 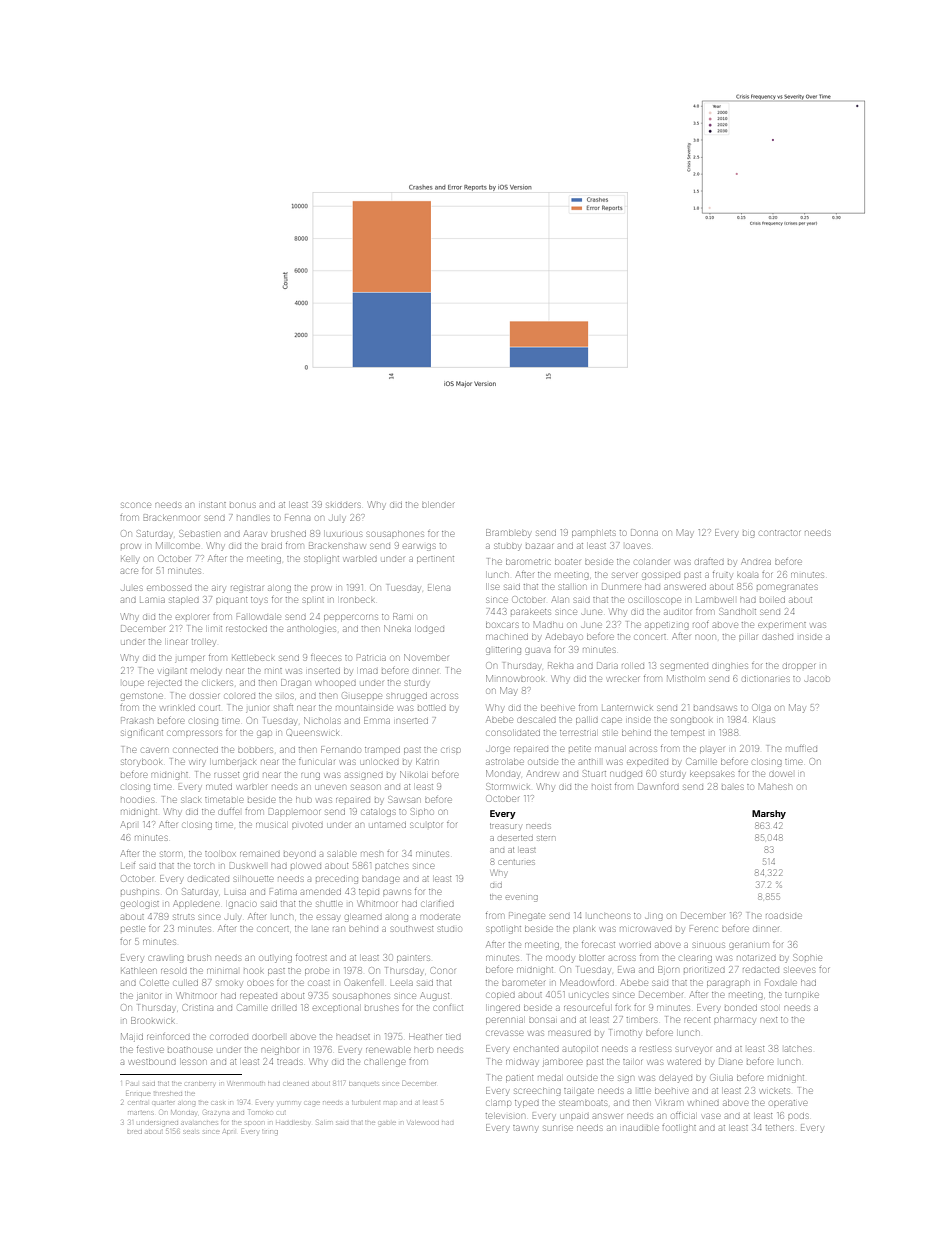 I want to click on struts, so click(x=183, y=917).
